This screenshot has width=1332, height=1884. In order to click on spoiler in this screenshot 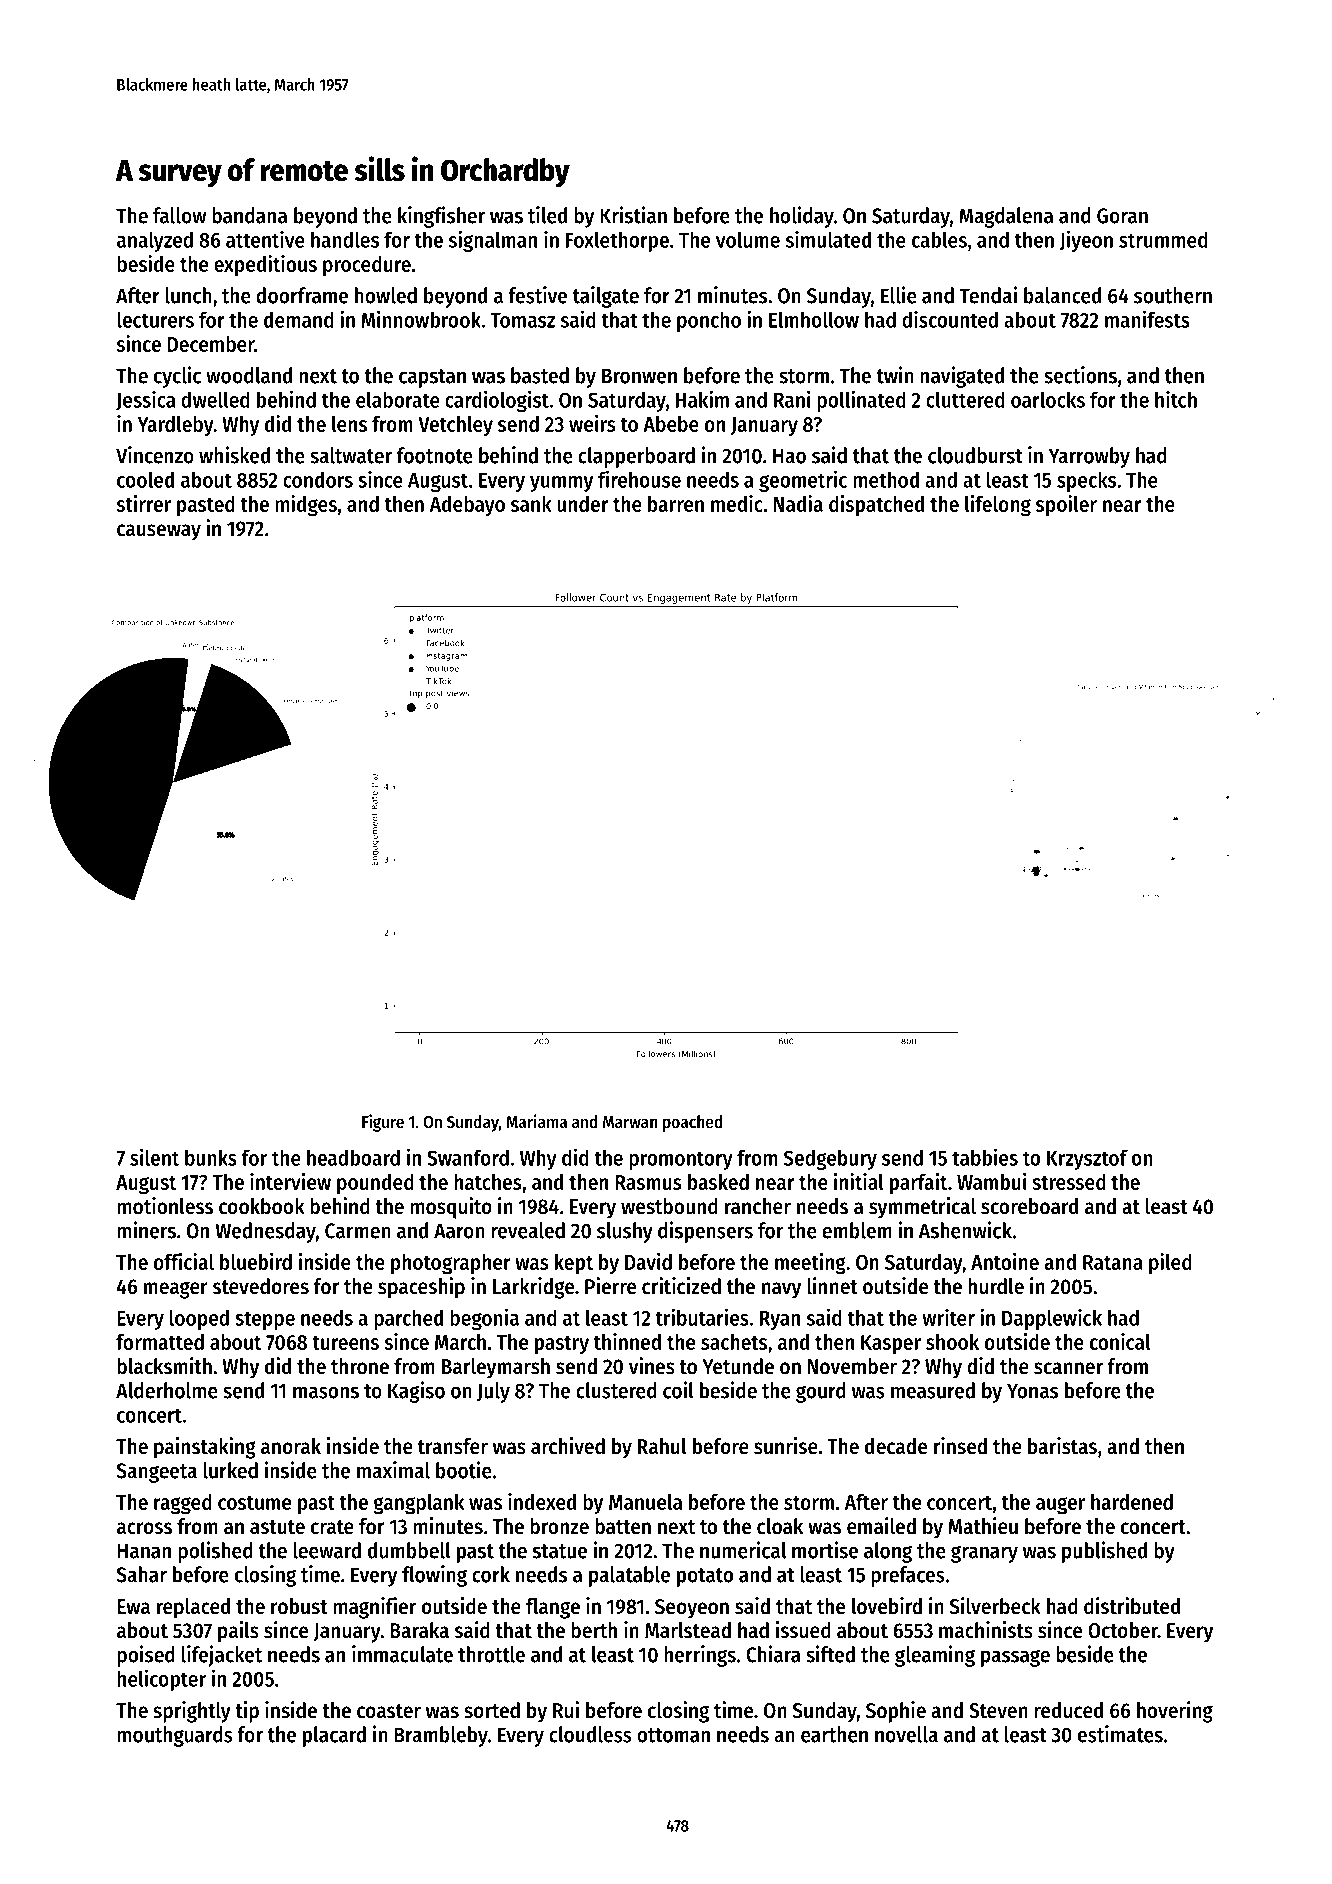, I will do `click(1066, 506)`.
